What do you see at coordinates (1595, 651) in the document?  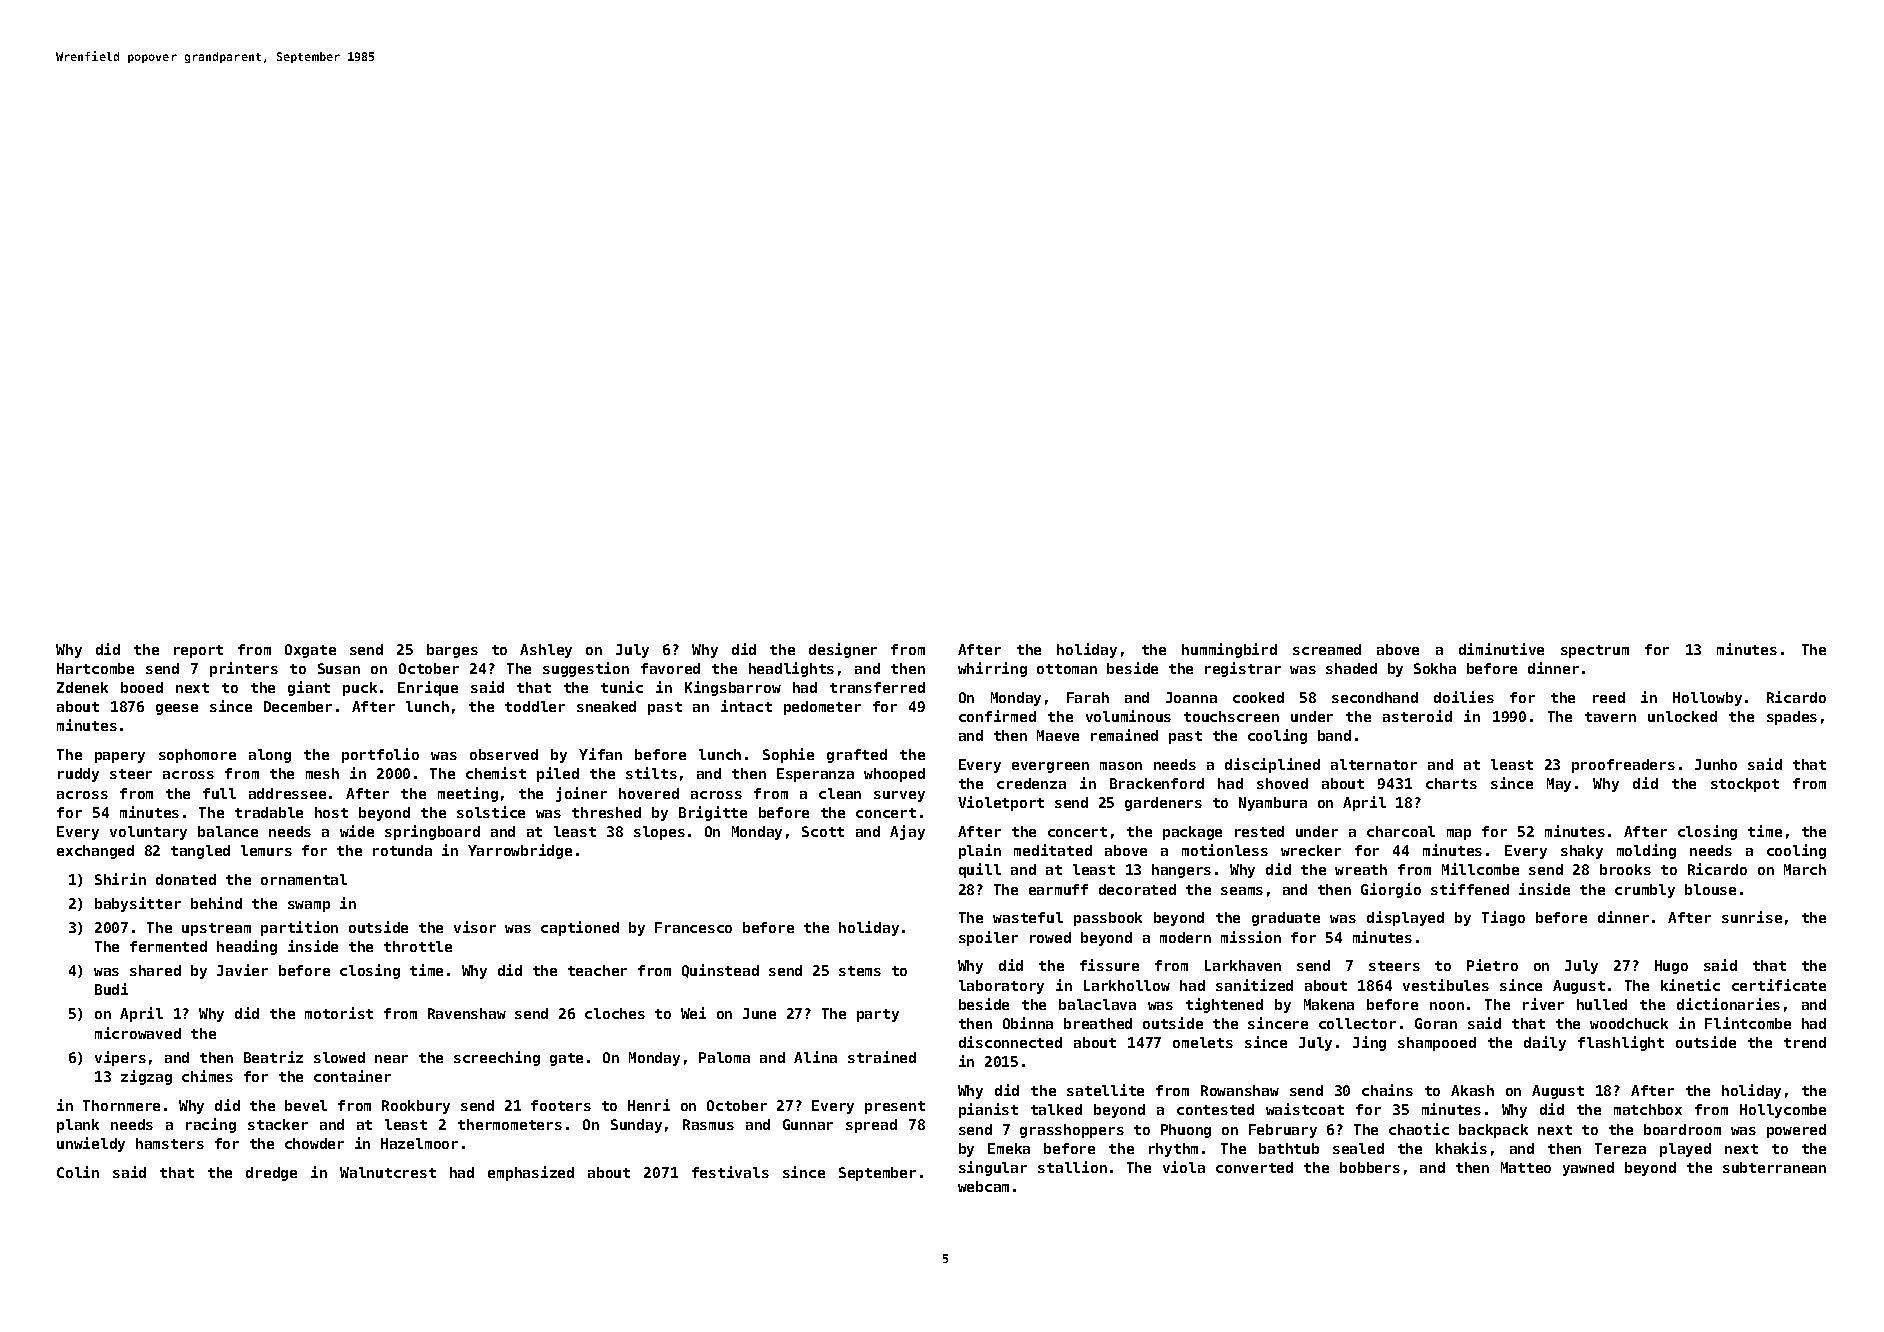 I see `spectrum` at bounding box center [1595, 651].
